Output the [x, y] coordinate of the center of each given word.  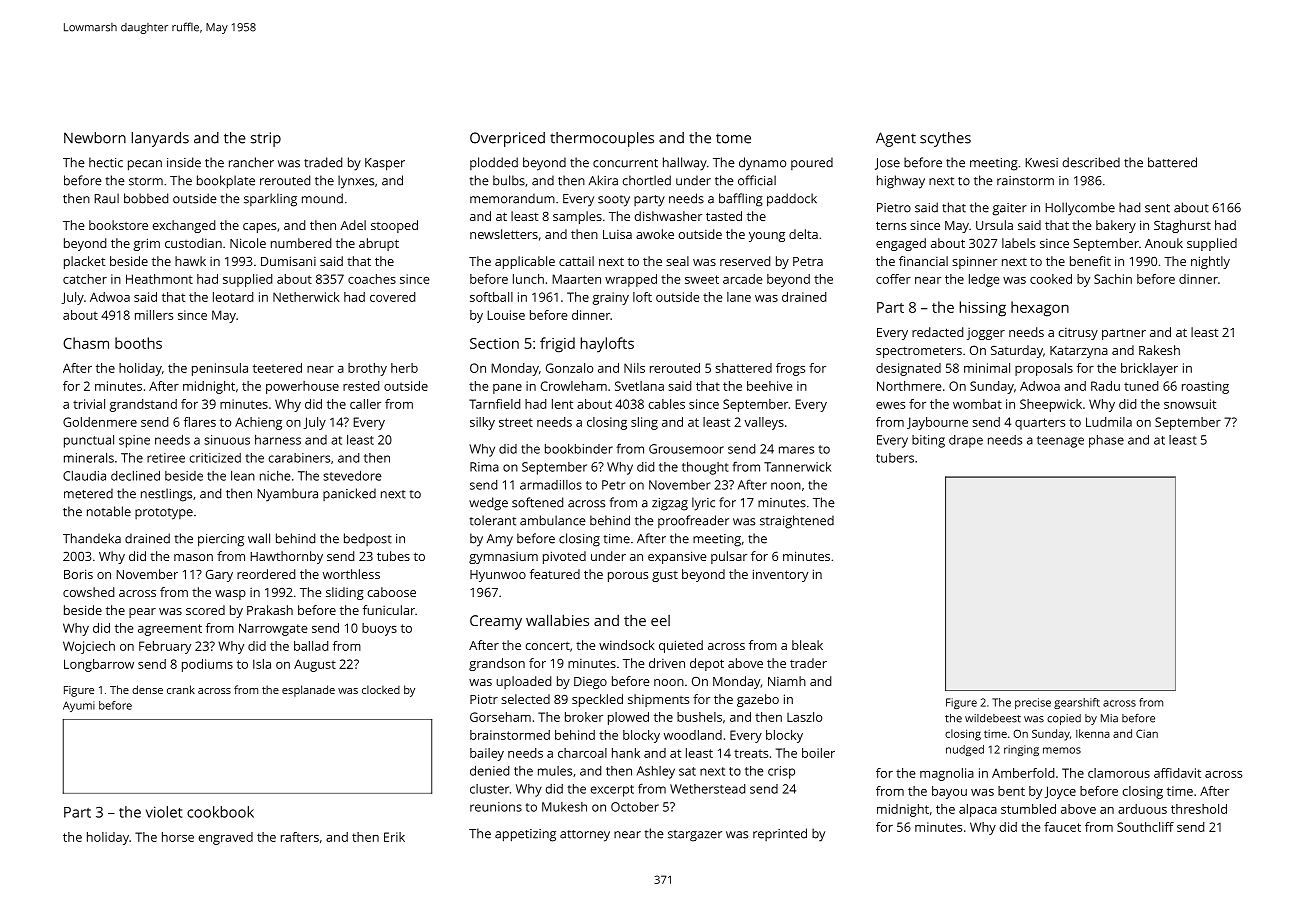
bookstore [118, 225]
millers [154, 315]
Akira [603, 180]
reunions [496, 807]
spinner [974, 262]
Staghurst [1182, 226]
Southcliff [1145, 827]
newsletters [504, 234]
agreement [170, 630]
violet [164, 812]
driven [667, 663]
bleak [807, 645]
